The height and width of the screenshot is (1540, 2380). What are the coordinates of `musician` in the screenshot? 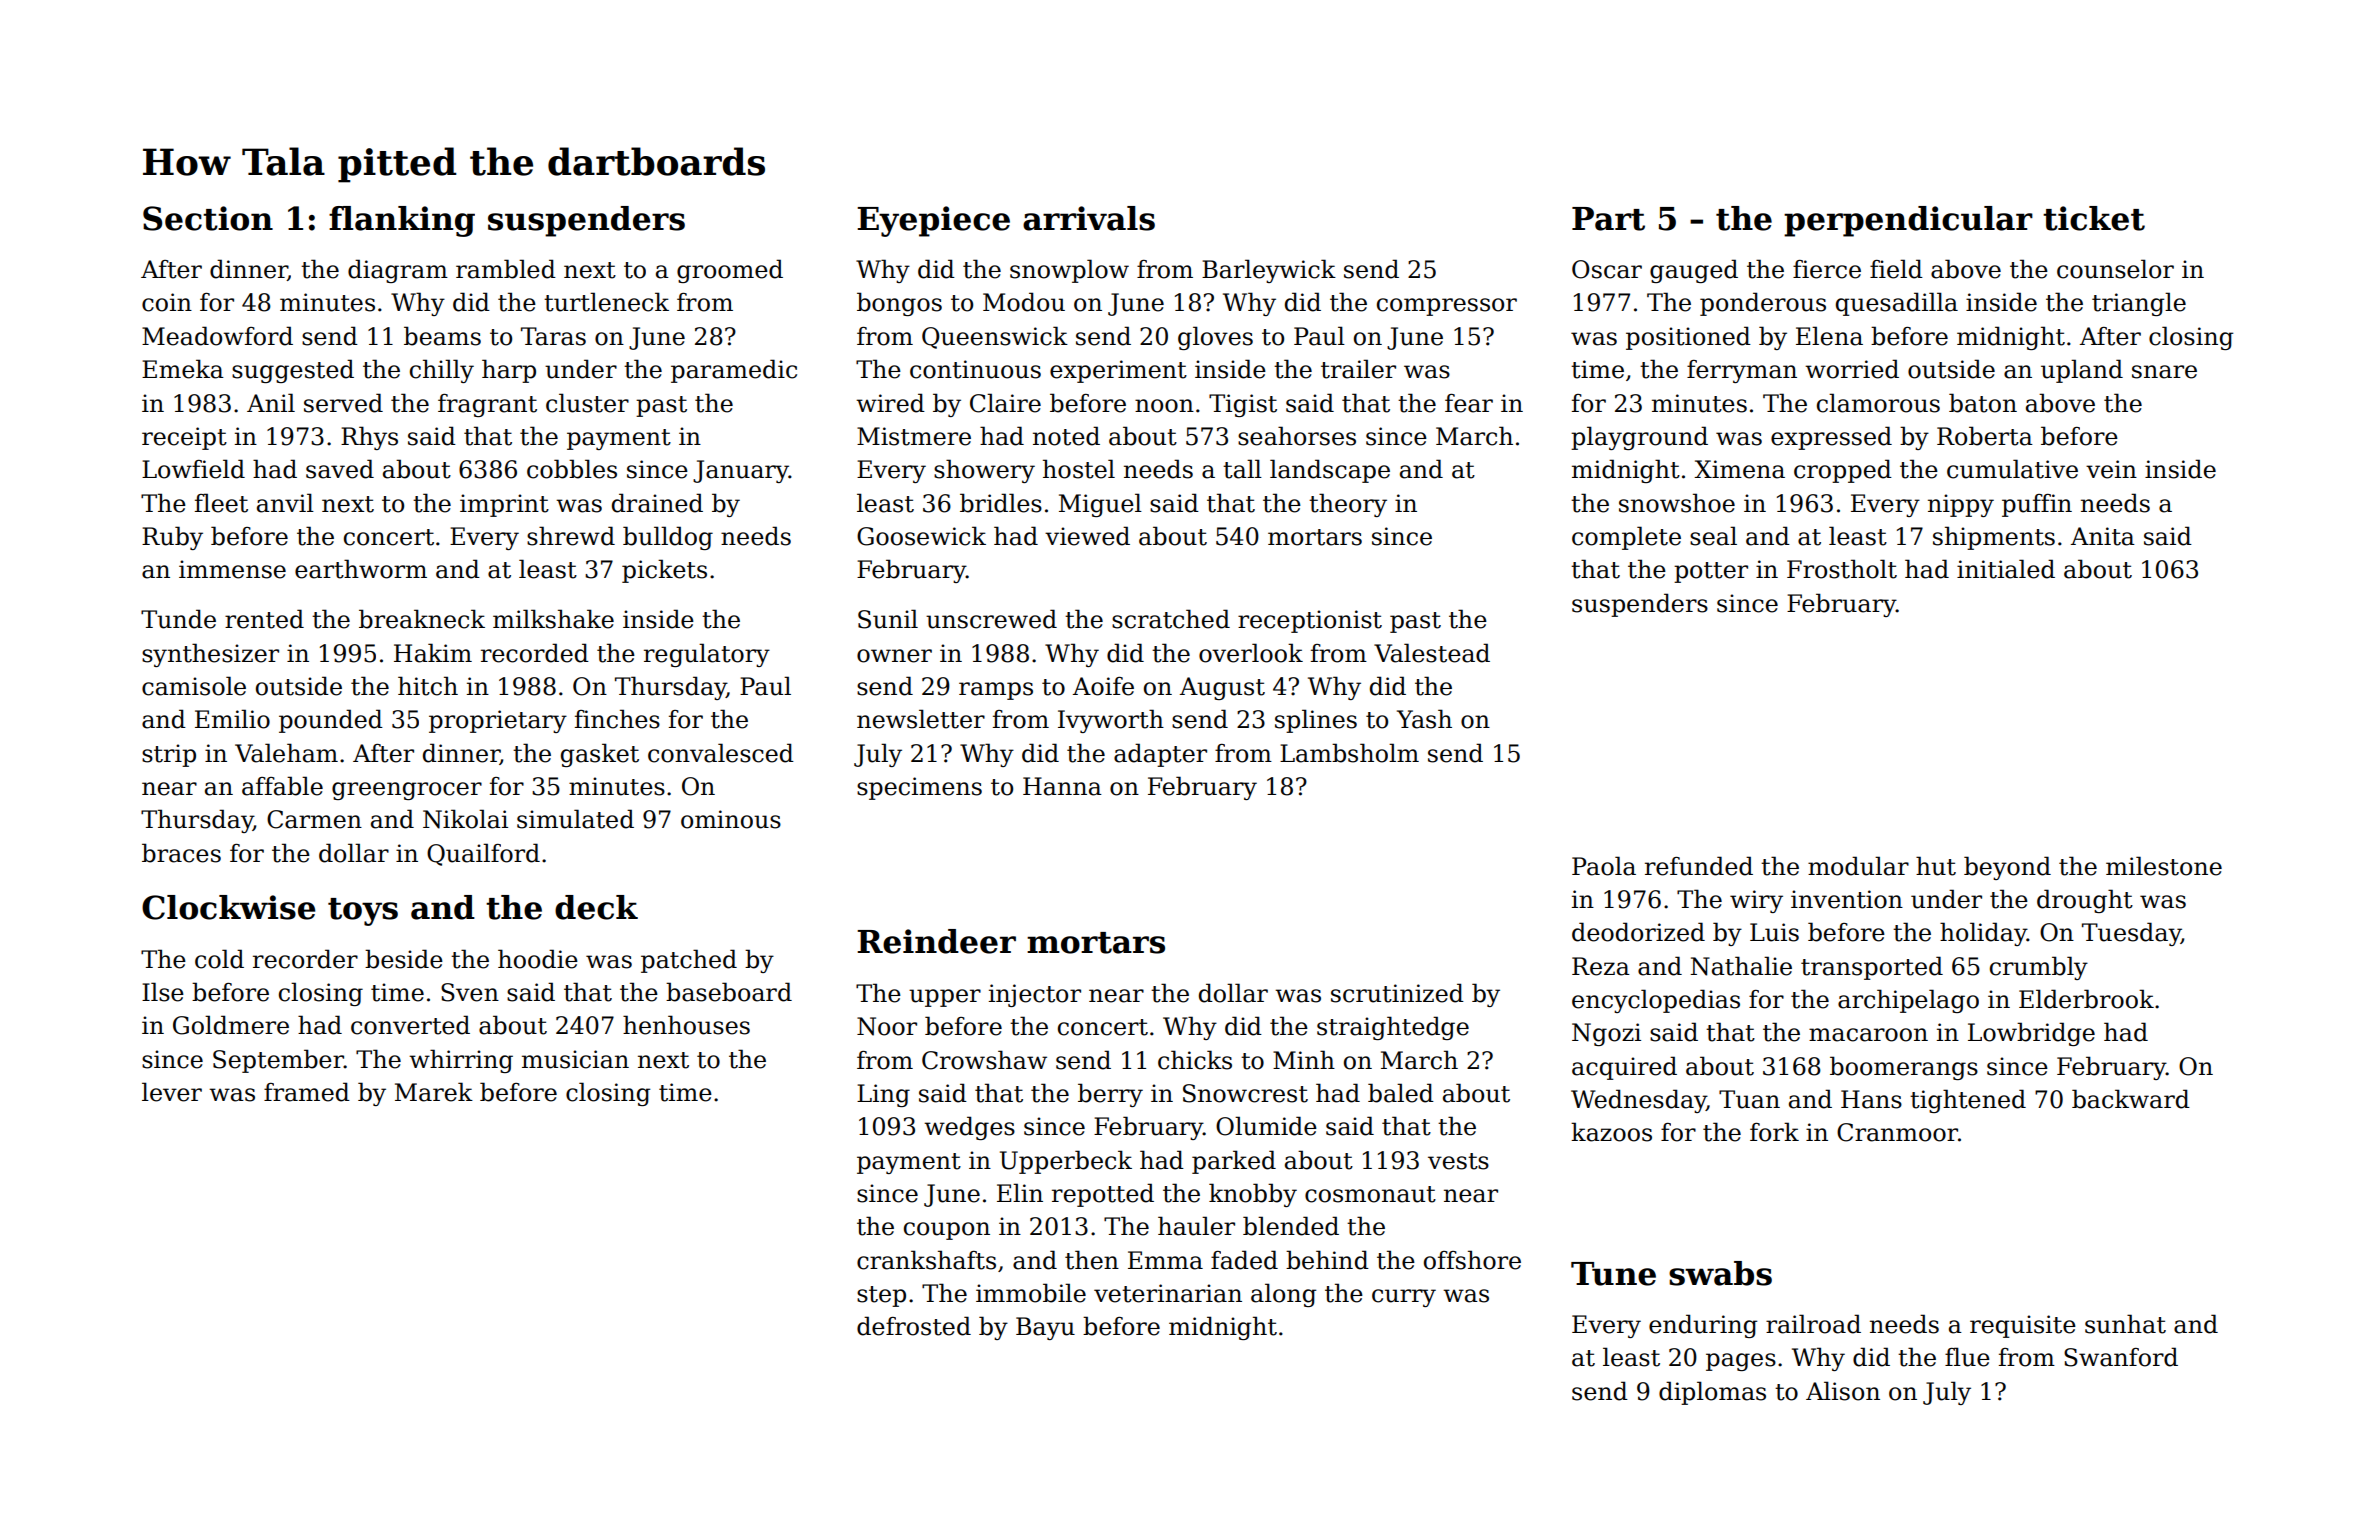 It's located at (575, 1059).
